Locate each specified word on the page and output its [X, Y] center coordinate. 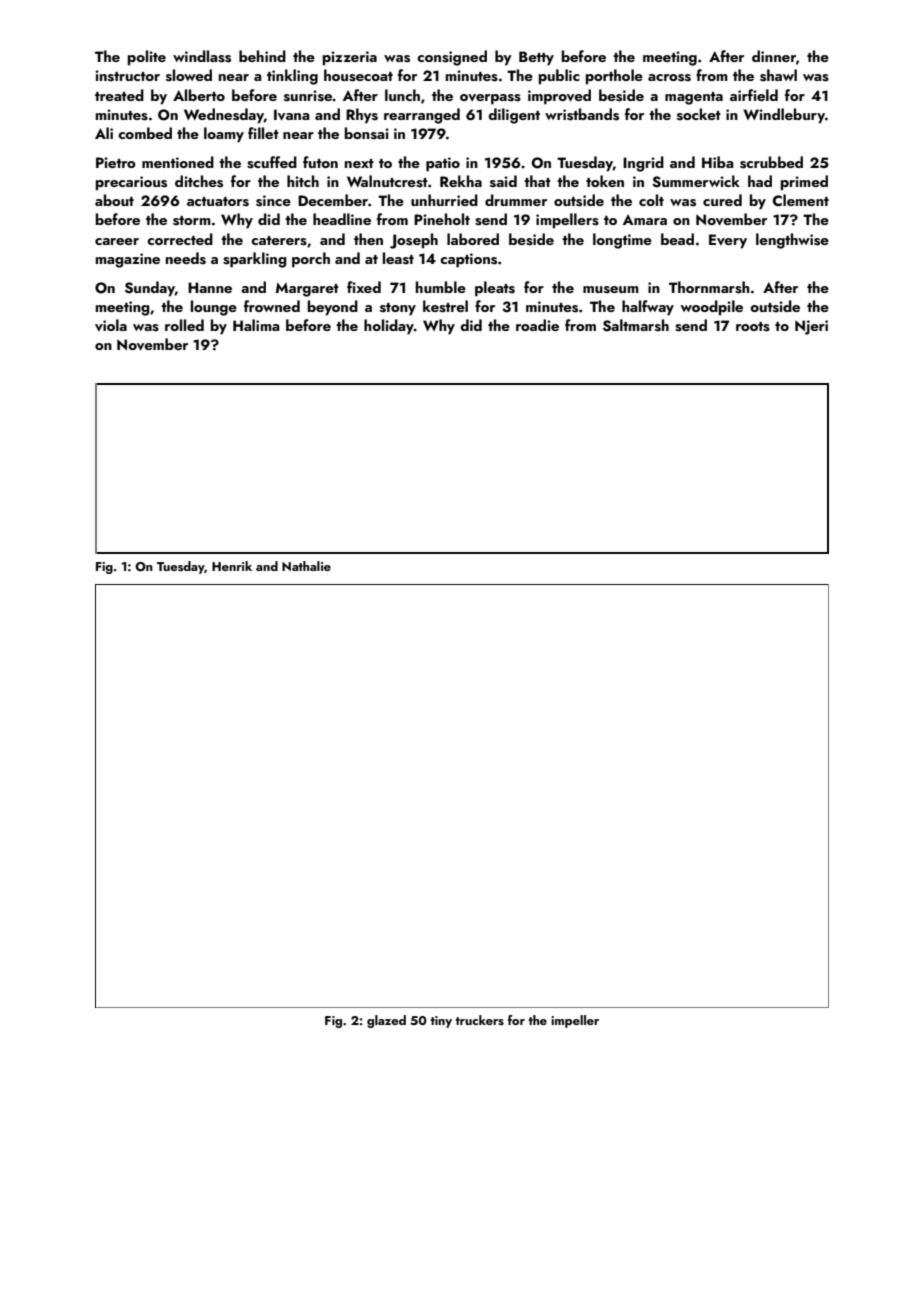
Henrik [232, 566]
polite [147, 58]
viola [111, 325]
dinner [774, 56]
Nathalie [306, 566]
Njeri [811, 327]
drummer [516, 200]
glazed [386, 1021]
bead [677, 239]
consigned [452, 58]
